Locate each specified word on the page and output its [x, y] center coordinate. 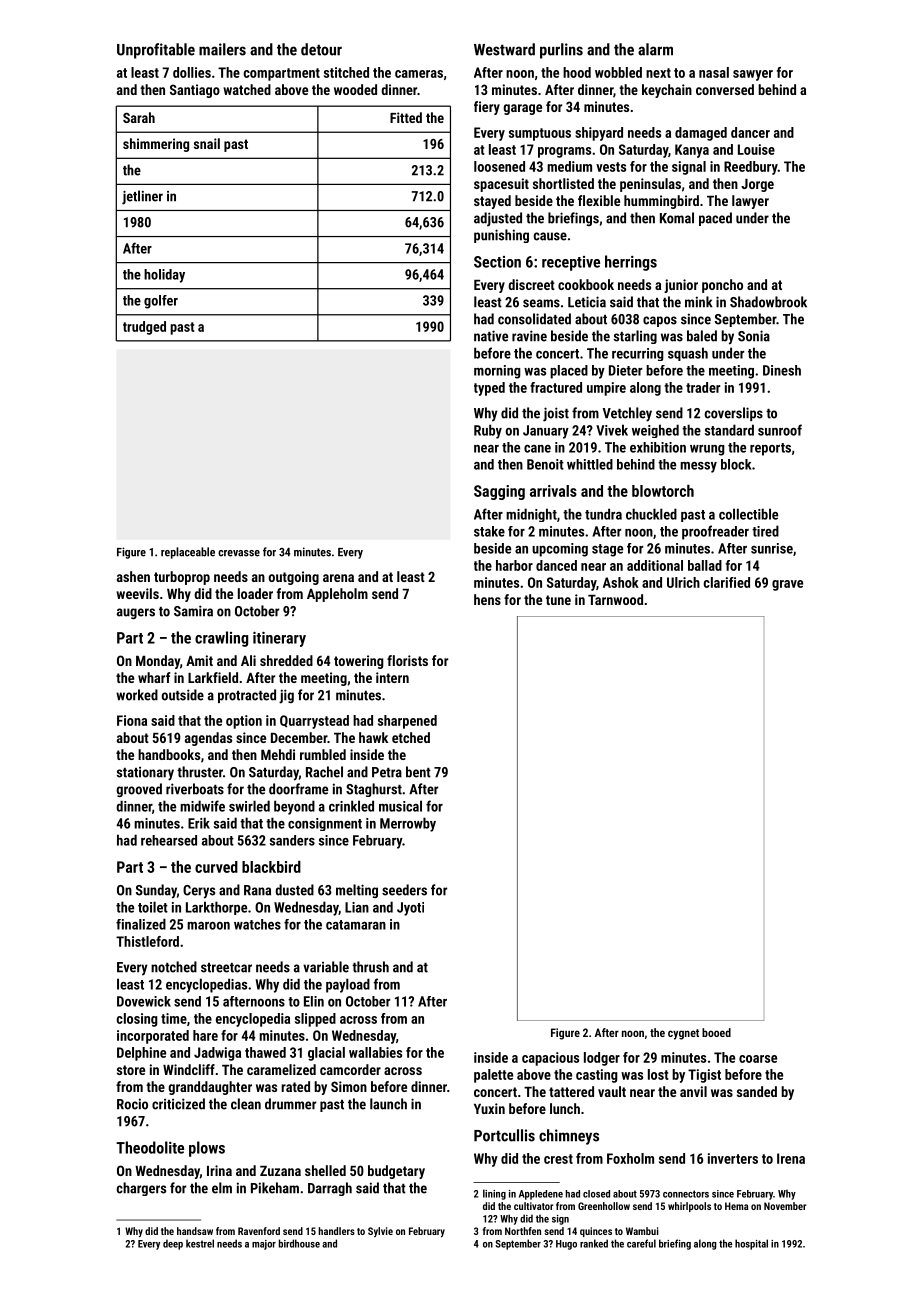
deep [173, 1244]
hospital [751, 1244]
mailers [222, 49]
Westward [504, 49]
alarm [655, 49]
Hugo [566, 1245]
